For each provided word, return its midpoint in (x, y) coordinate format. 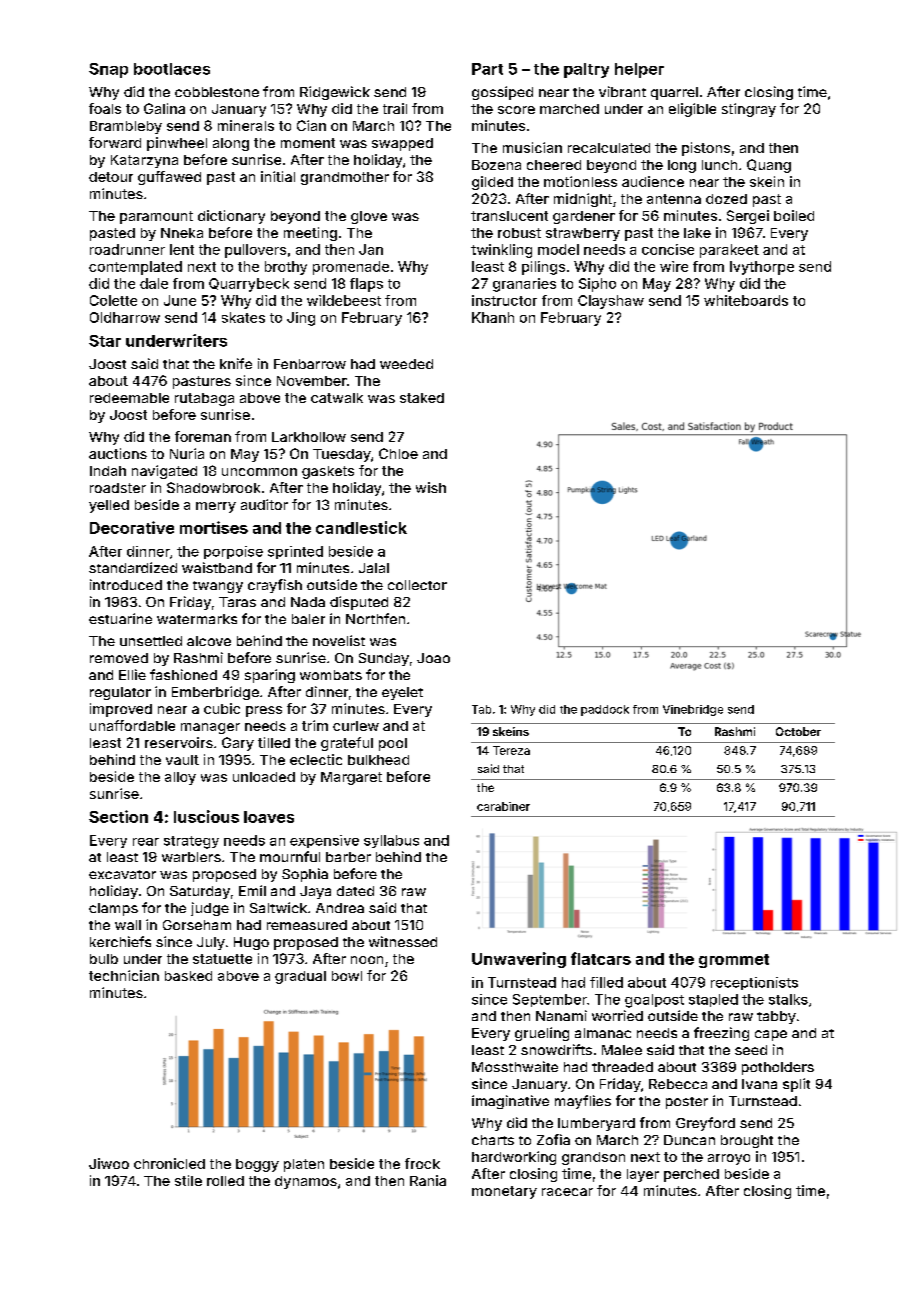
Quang (769, 166)
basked (188, 976)
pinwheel (177, 144)
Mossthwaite (515, 1066)
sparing (270, 676)
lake (697, 233)
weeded (406, 364)
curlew (356, 726)
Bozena (496, 165)
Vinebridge (693, 710)
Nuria (187, 453)
